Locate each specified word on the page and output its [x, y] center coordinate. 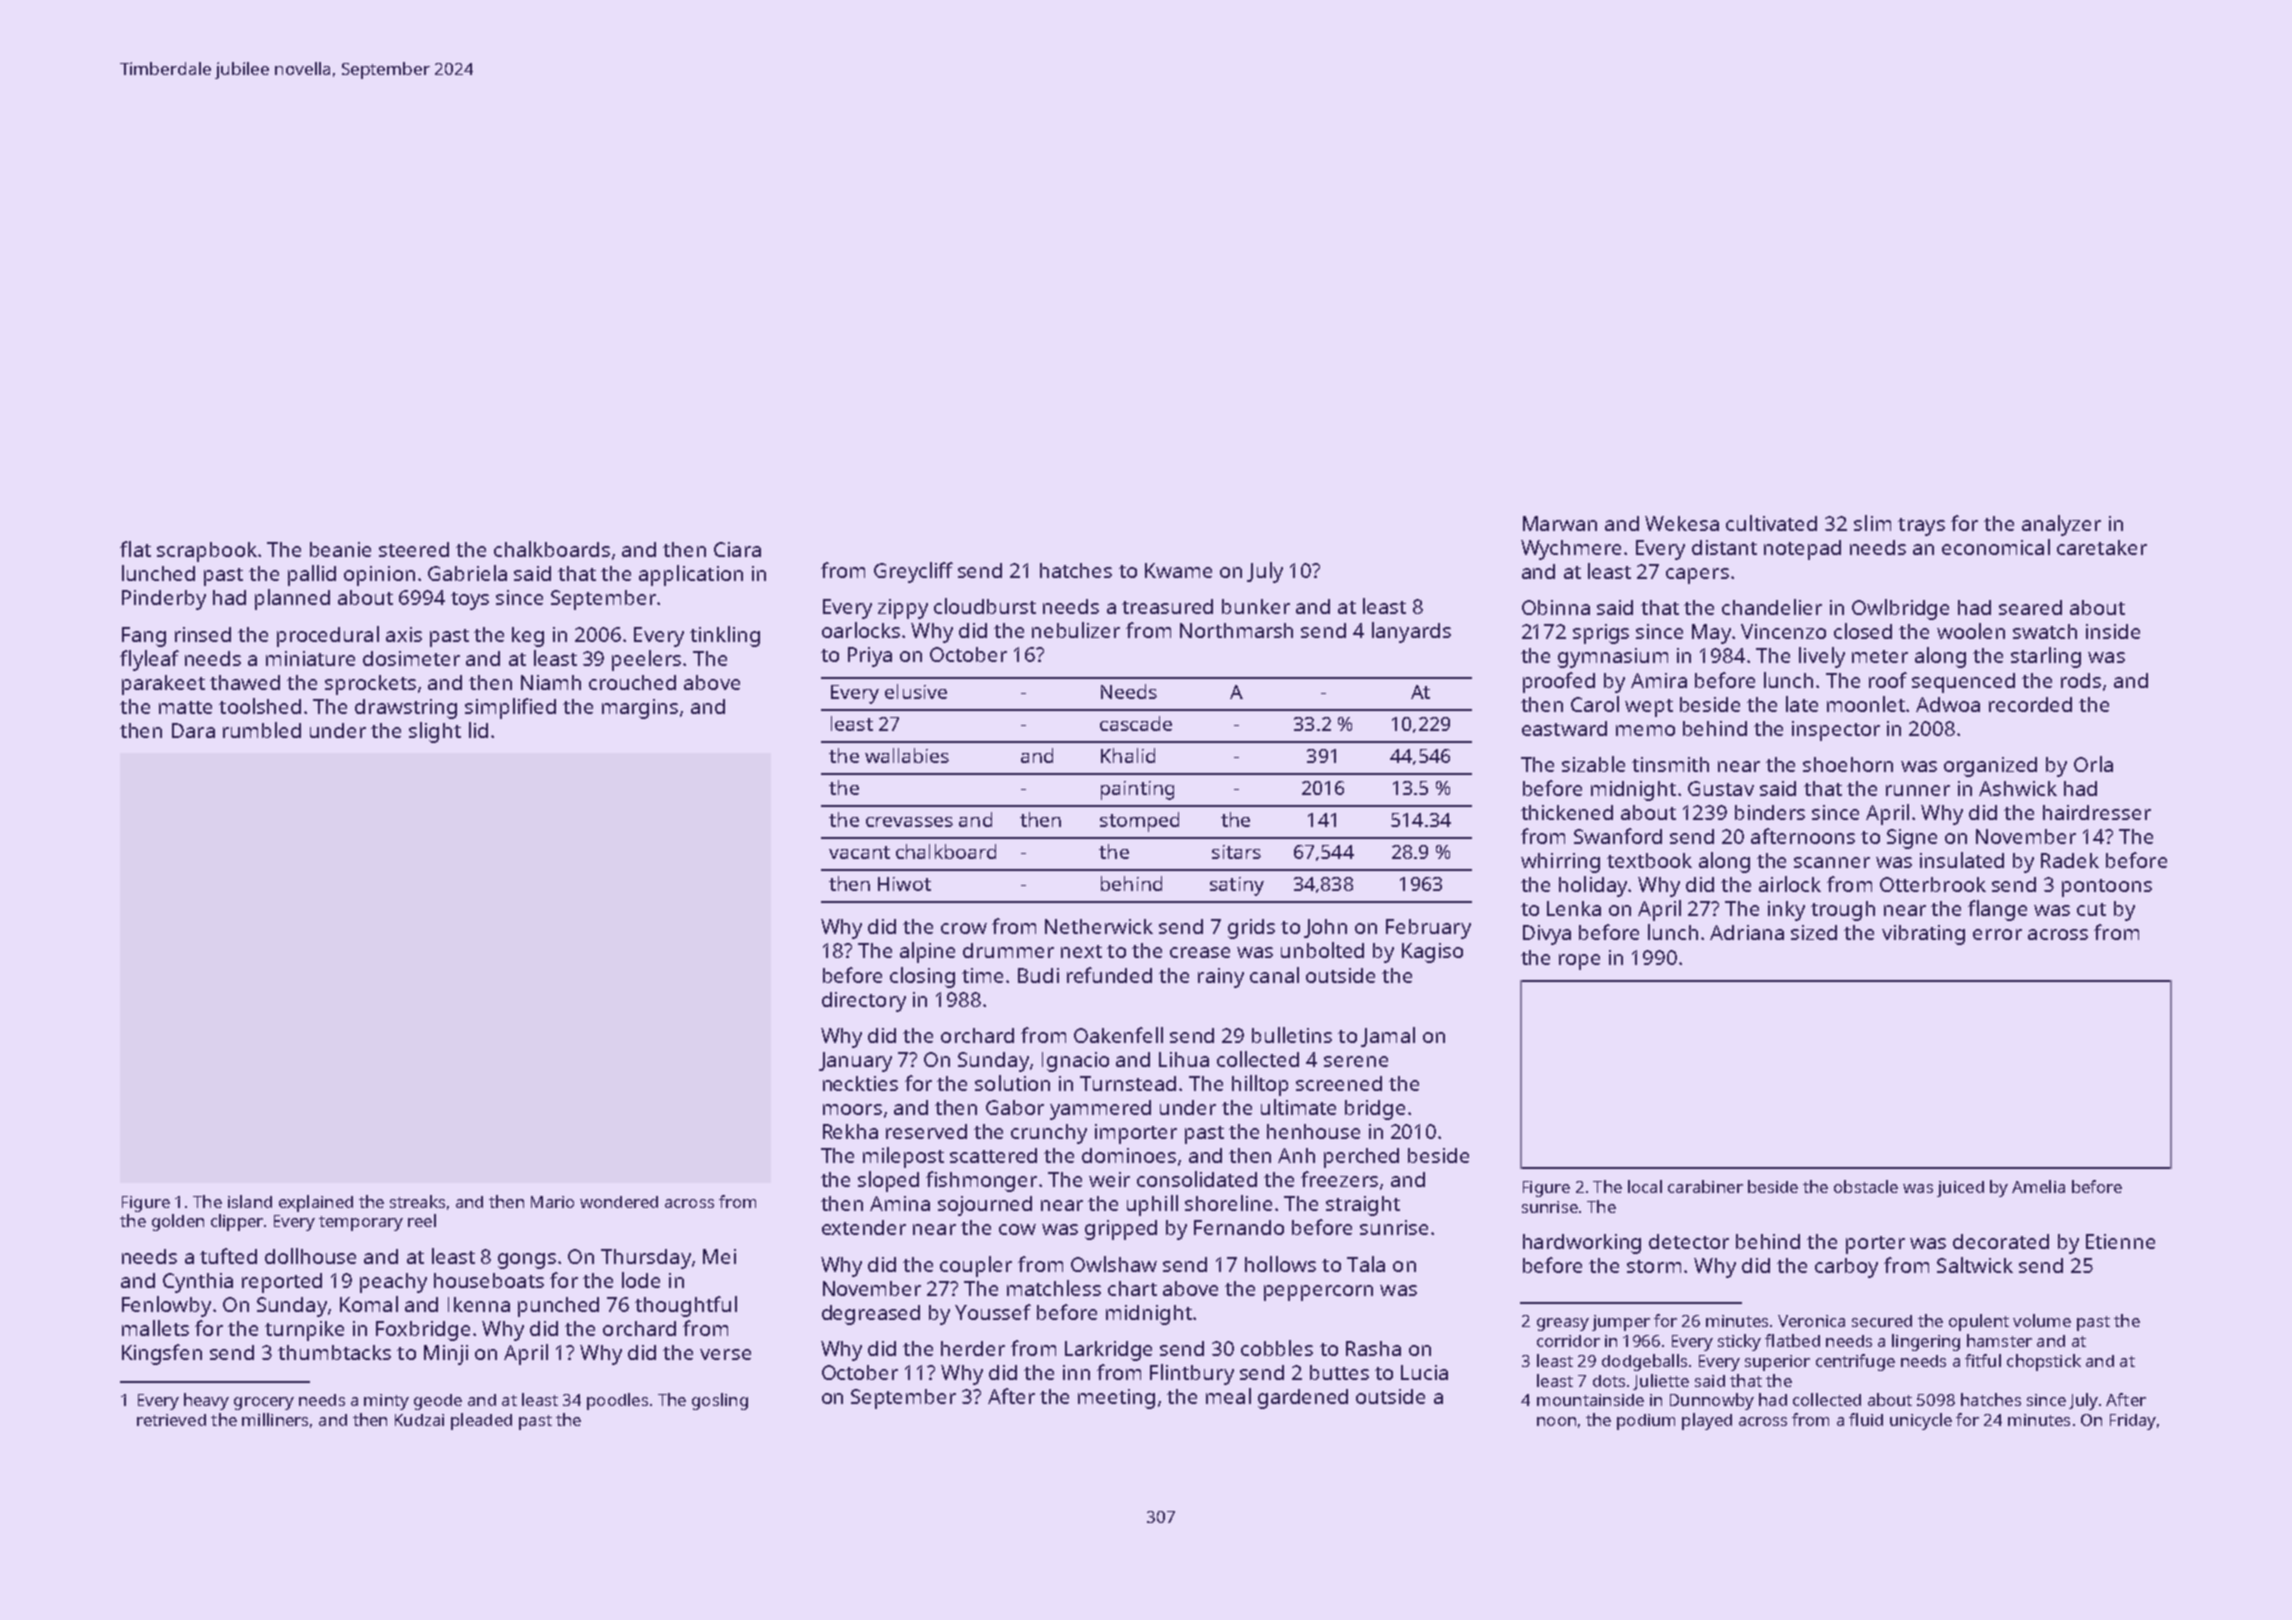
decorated [2001, 1241]
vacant [859, 852]
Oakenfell [1118, 1035]
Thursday [646, 1259]
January [855, 1062]
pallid [312, 575]
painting [1137, 790]
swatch [2045, 631]
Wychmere [1571, 550]
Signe [1912, 839]
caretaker [2102, 547]
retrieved [171, 1420]
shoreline [1228, 1203]
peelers [646, 660]
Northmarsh [1236, 630]
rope [1579, 962]
